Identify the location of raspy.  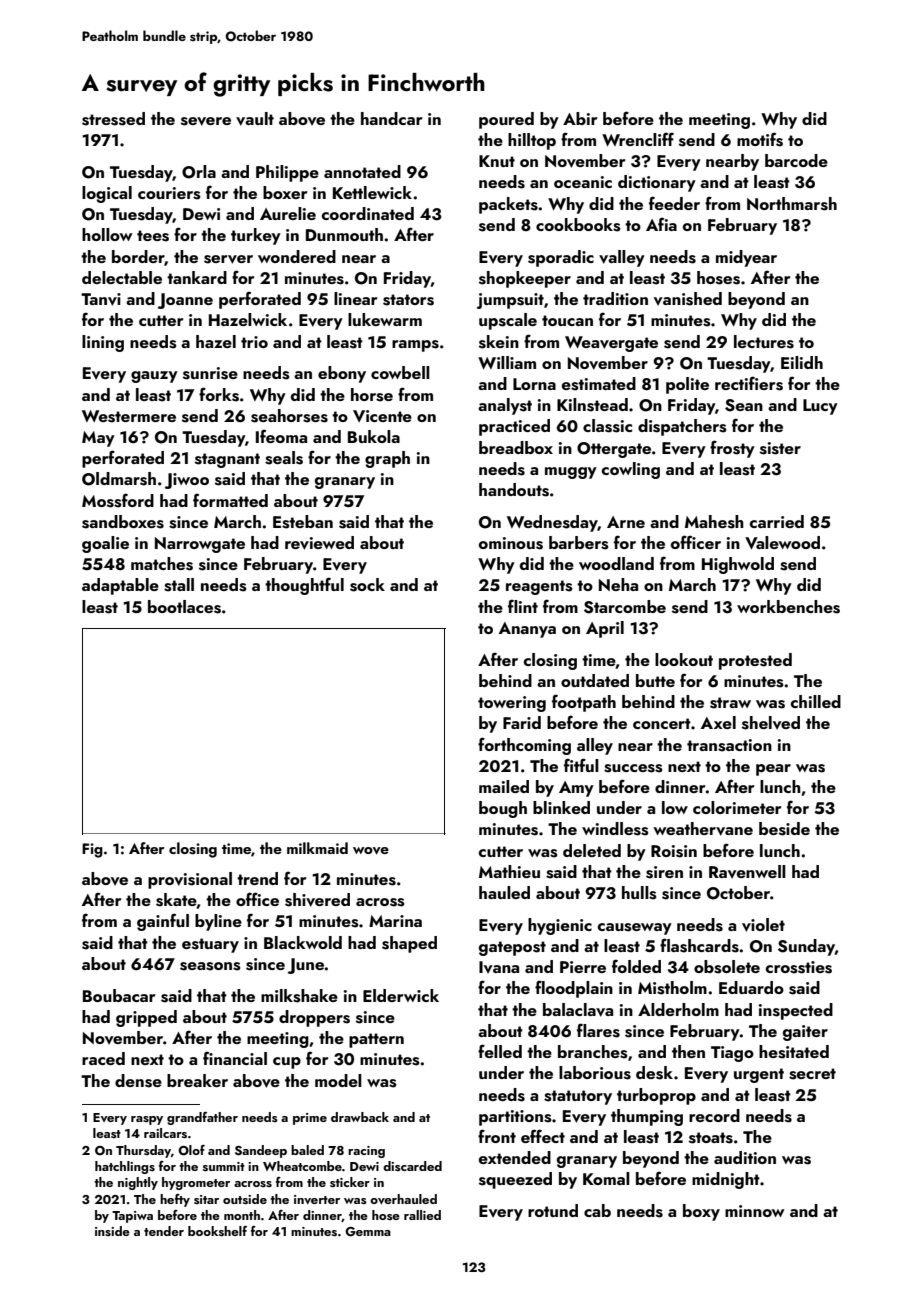
(147, 1120).
